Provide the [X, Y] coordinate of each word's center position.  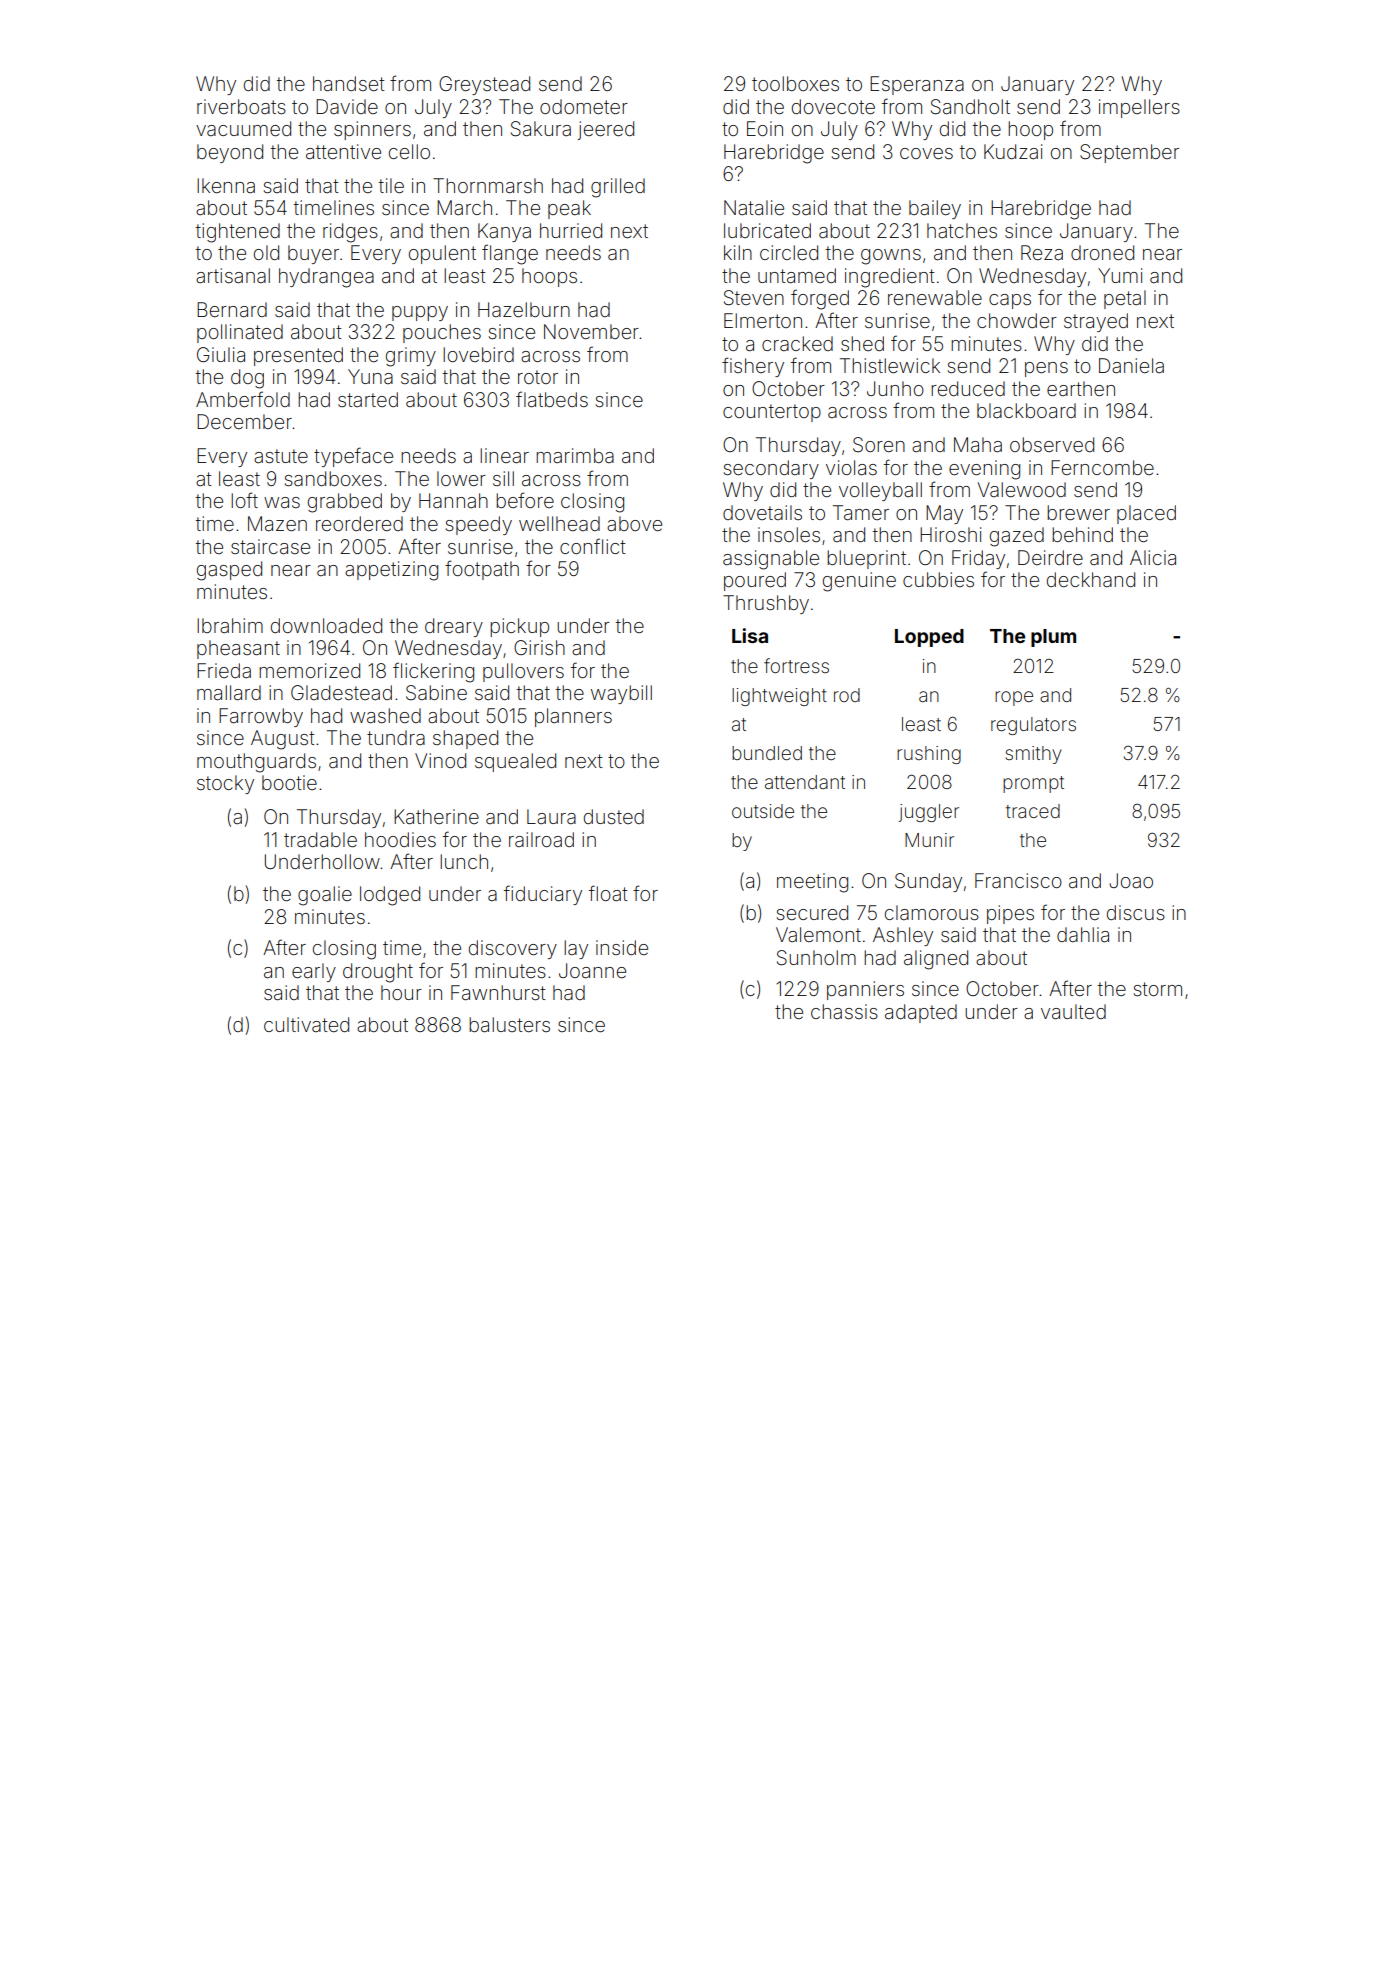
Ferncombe [1102, 467]
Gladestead [341, 692]
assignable [771, 560]
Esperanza [917, 85]
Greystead [484, 85]
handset [349, 83]
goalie [325, 896]
